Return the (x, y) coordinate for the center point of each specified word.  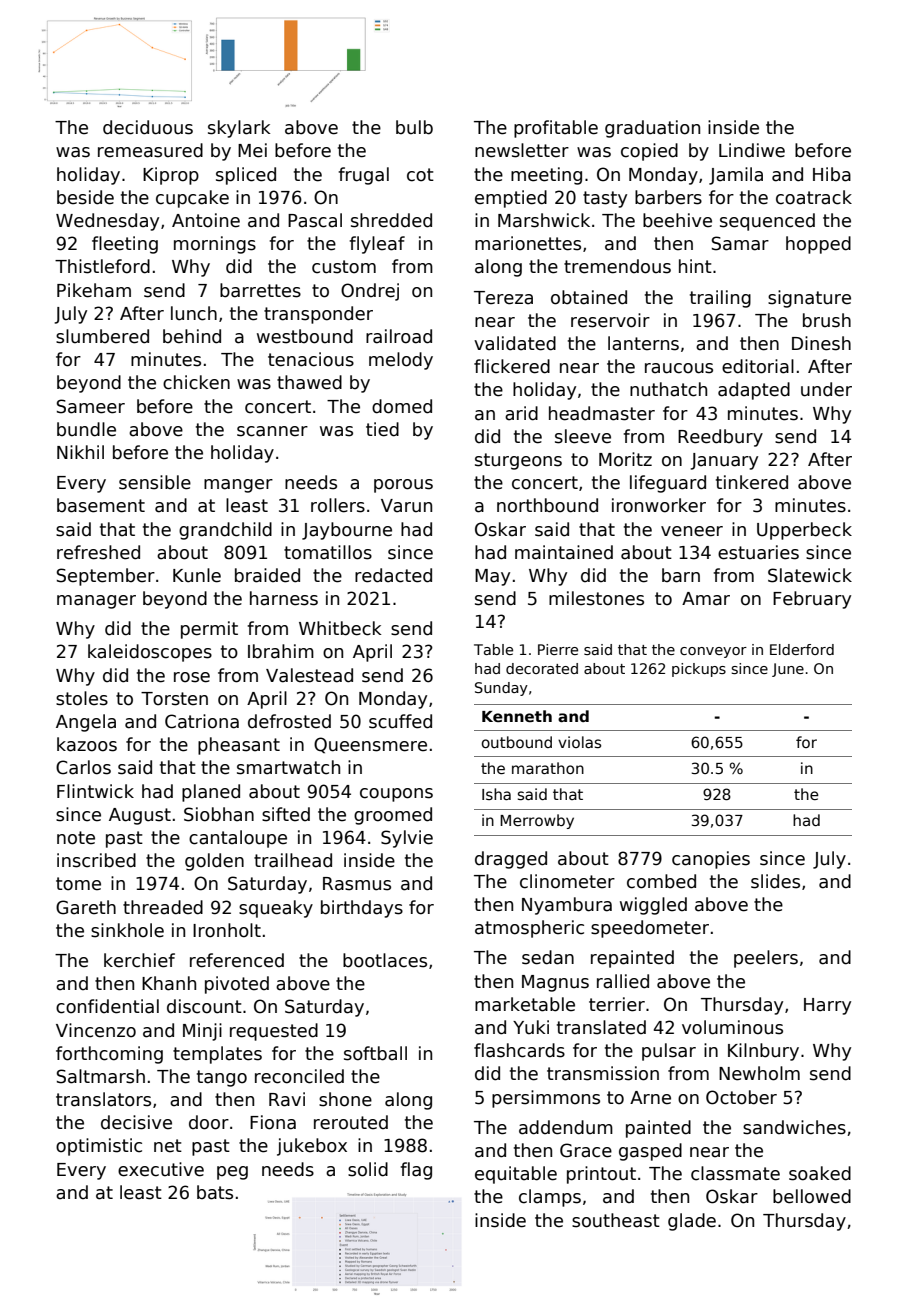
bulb (414, 127)
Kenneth (517, 716)
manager (96, 602)
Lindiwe (752, 150)
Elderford (802, 649)
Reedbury (720, 438)
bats (215, 1192)
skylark (239, 129)
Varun (406, 506)
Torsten (174, 699)
